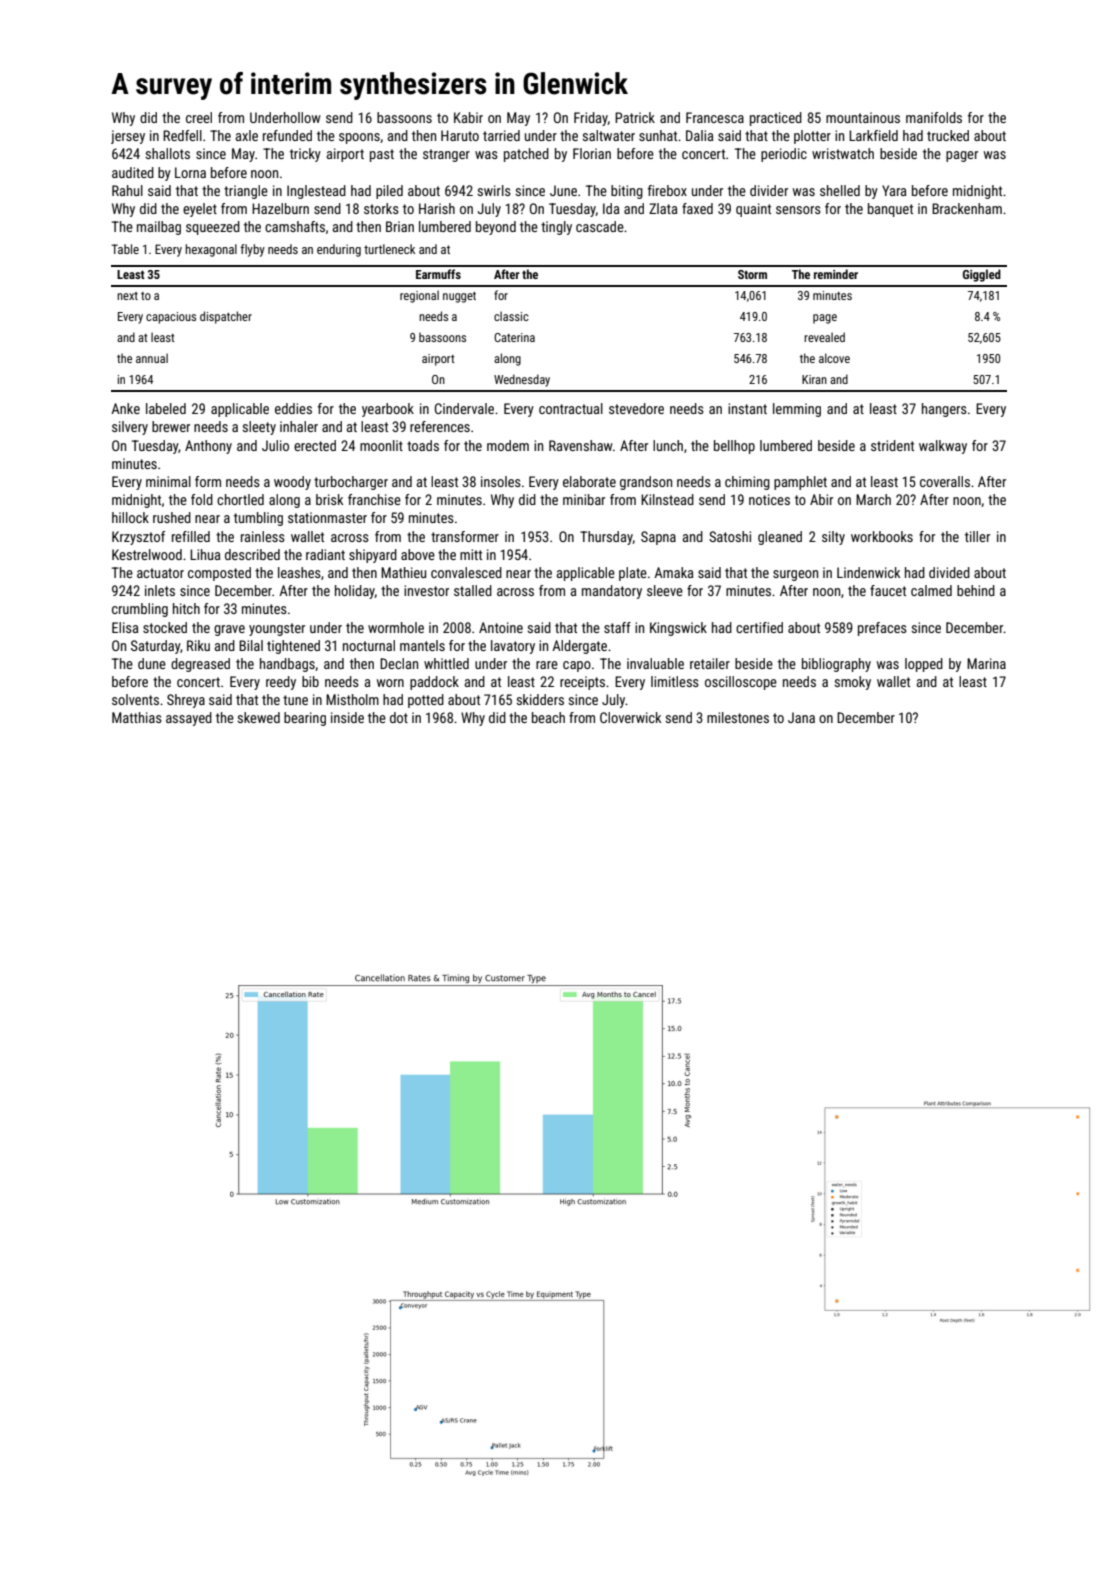 The width and height of the screenshot is (1118, 1581). Describe the element at coordinates (769, 190) in the screenshot. I see `divider` at that location.
